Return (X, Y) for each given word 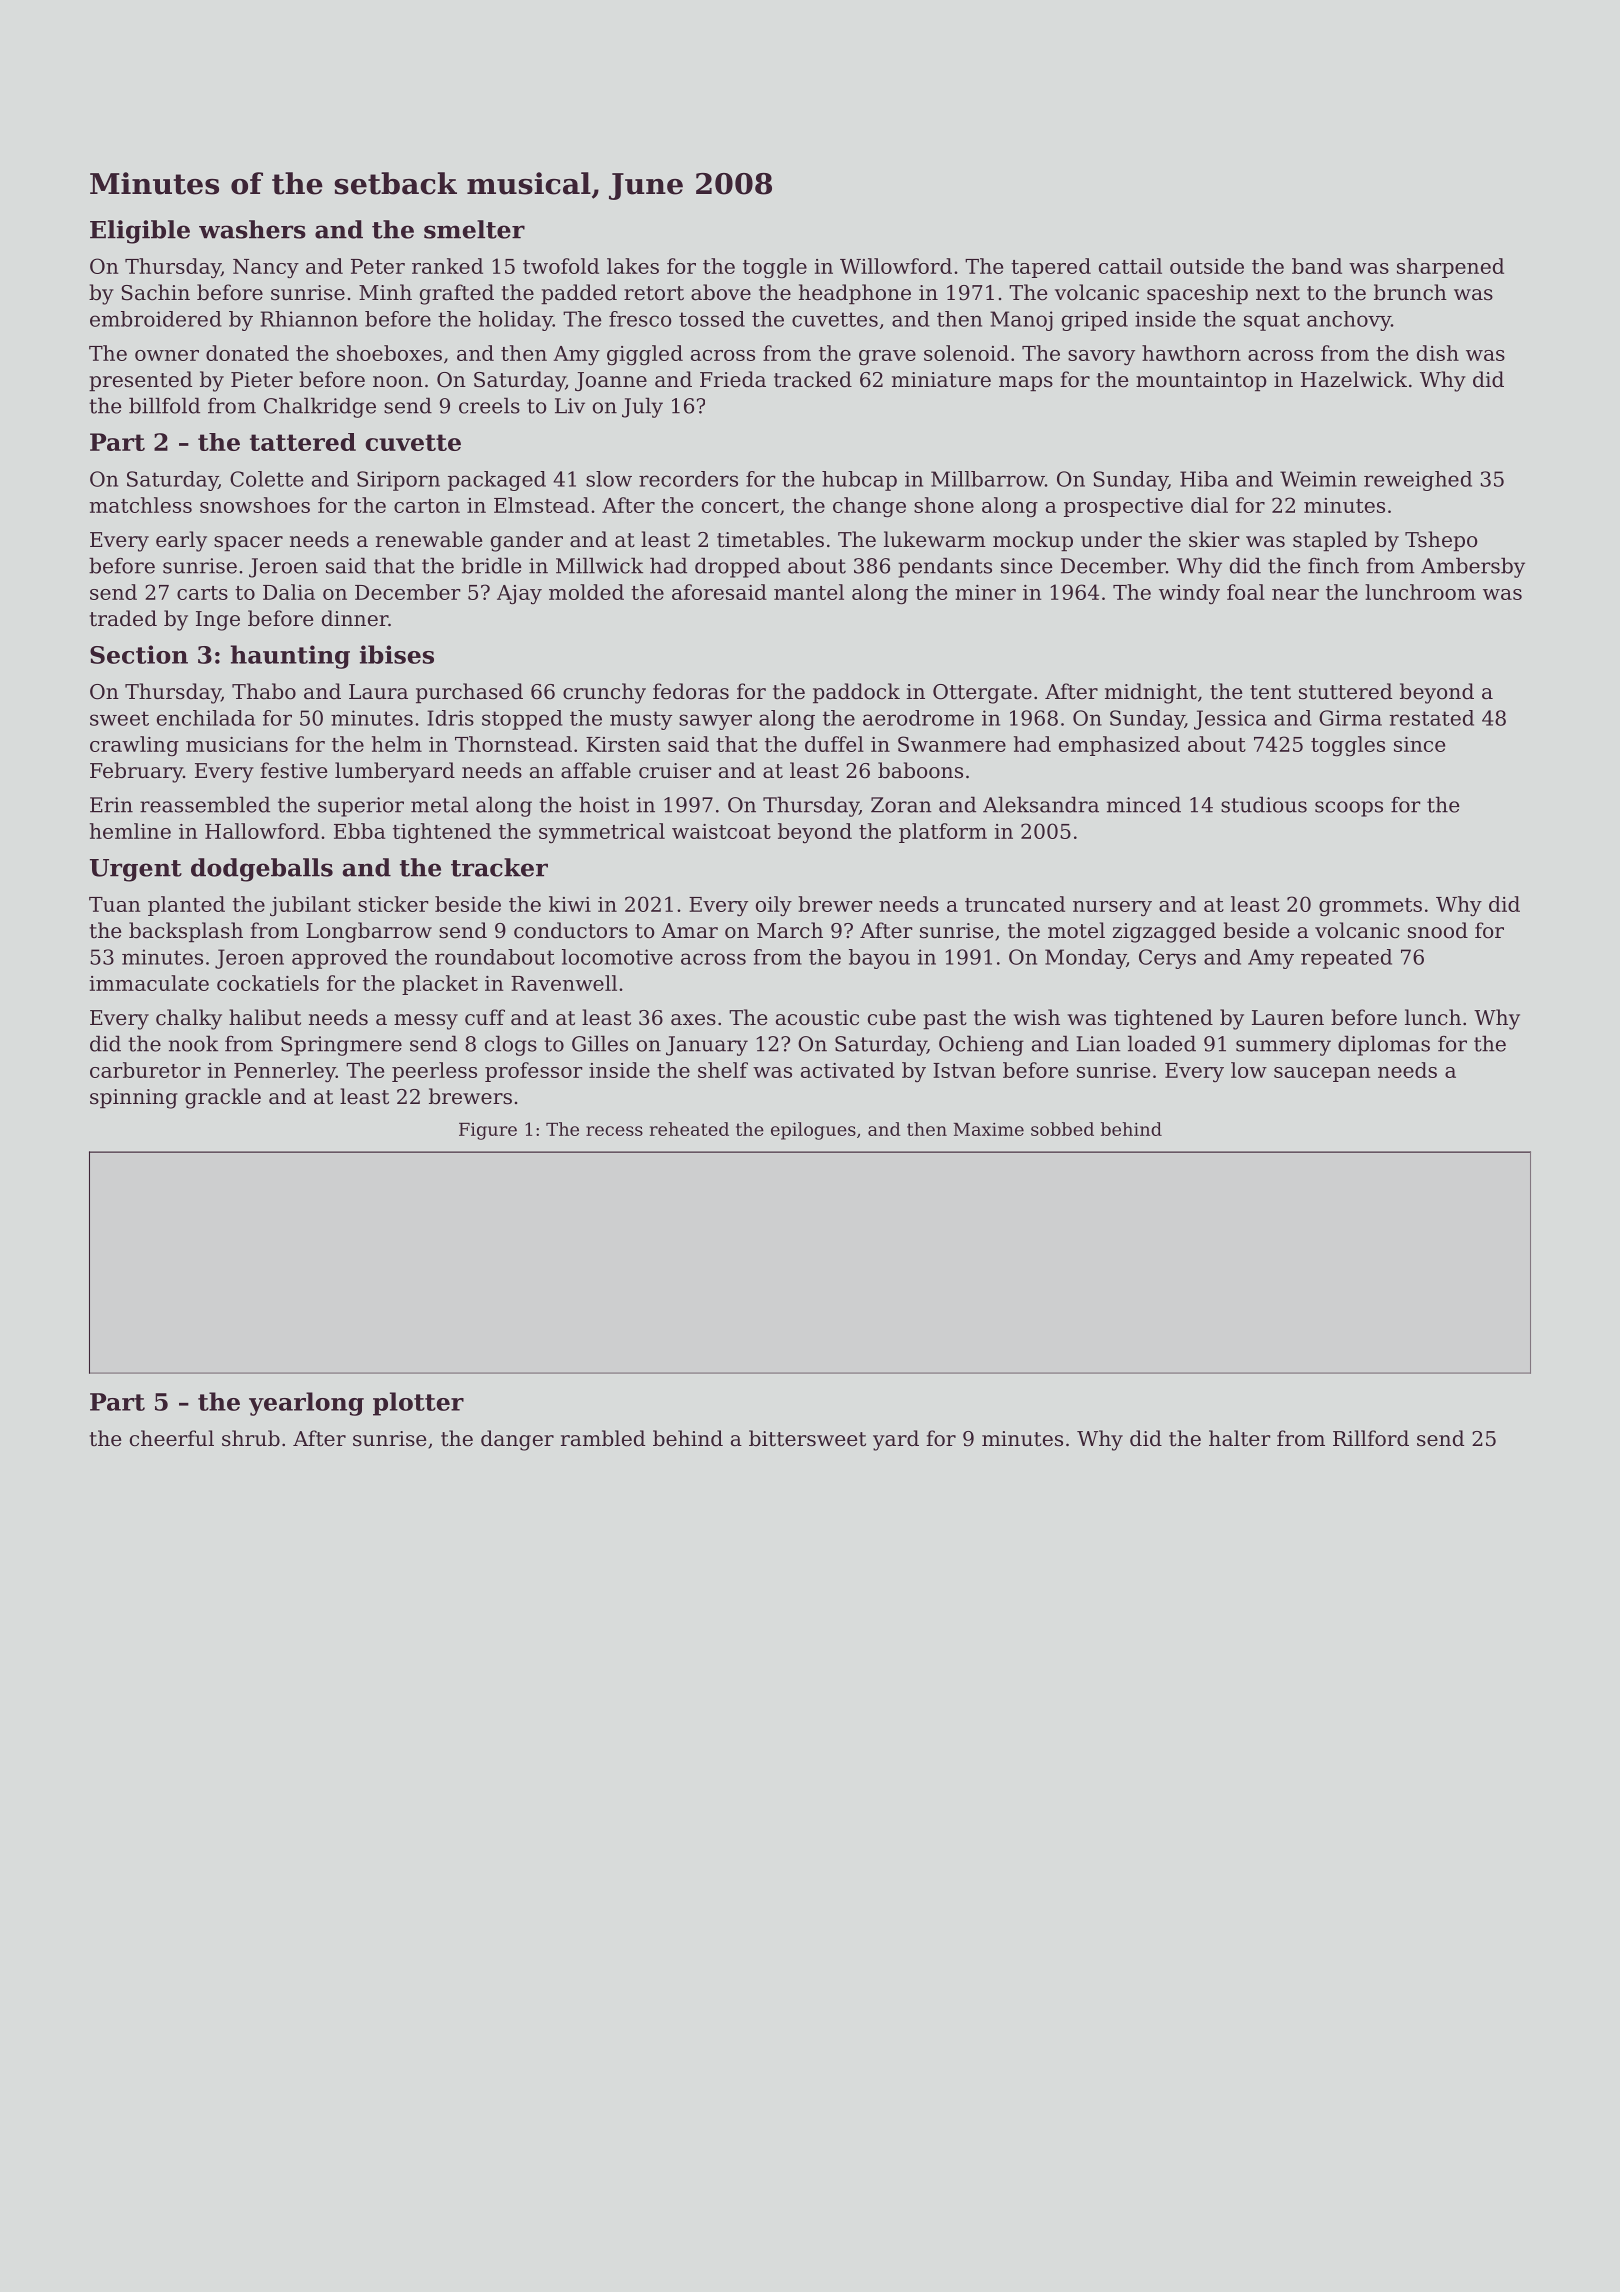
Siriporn (398, 481)
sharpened (1450, 268)
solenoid (966, 353)
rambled (603, 1438)
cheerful (172, 1438)
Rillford (1371, 1438)
